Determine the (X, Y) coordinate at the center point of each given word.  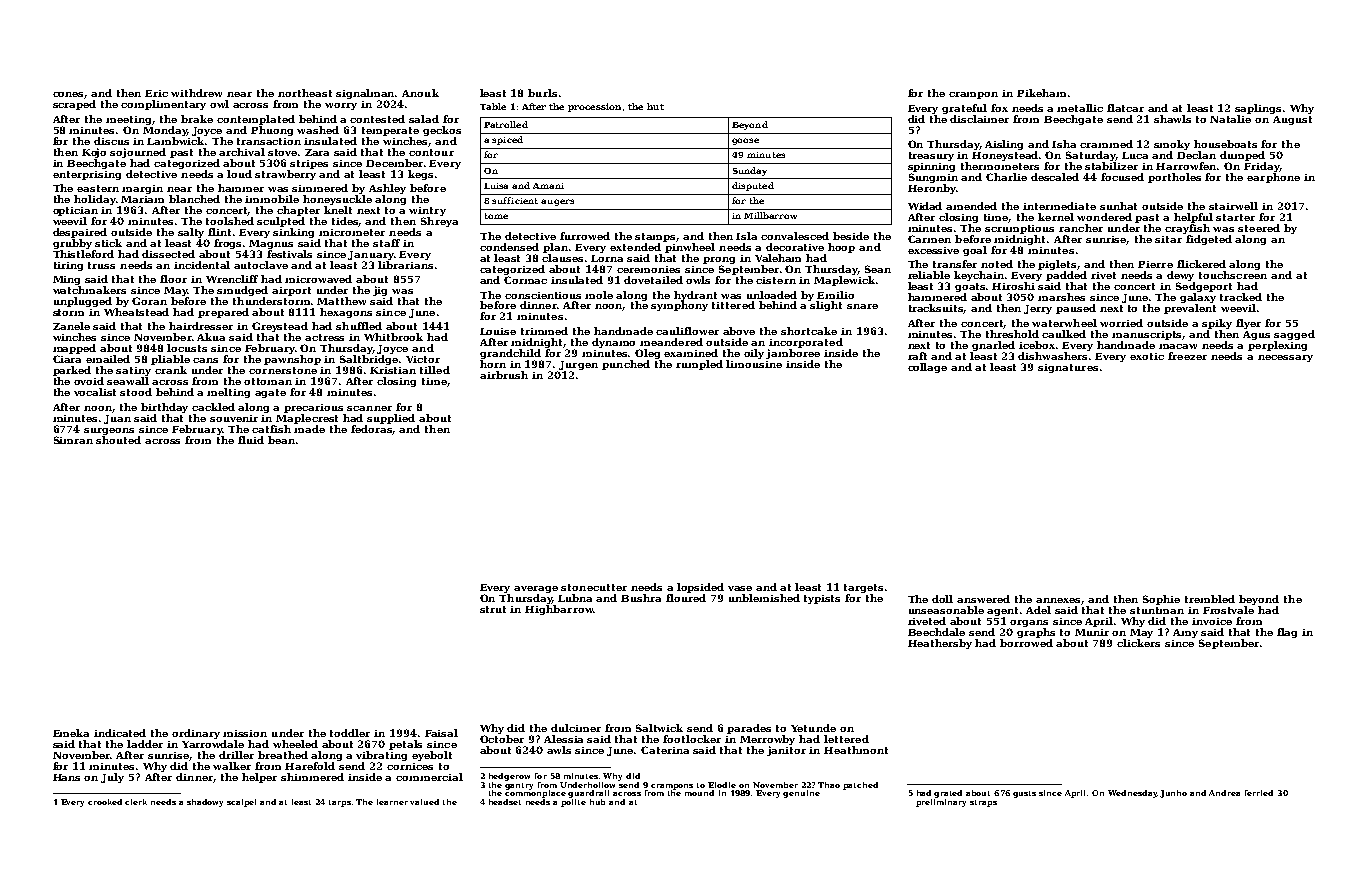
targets (863, 588)
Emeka (71, 733)
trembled (1210, 599)
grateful (964, 109)
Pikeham (1041, 93)
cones (69, 95)
